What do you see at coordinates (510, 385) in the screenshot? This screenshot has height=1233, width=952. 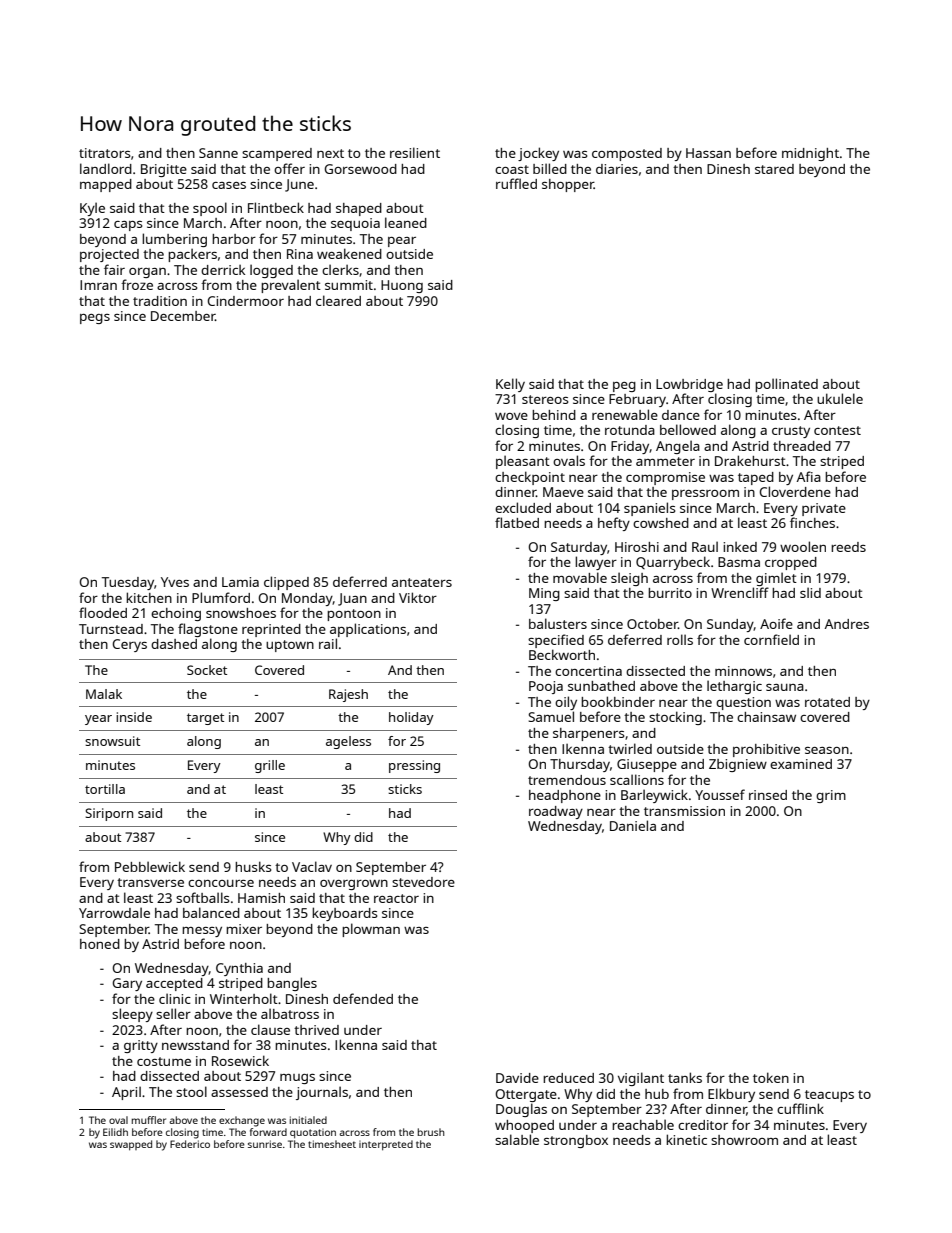 I see `Kelly` at bounding box center [510, 385].
